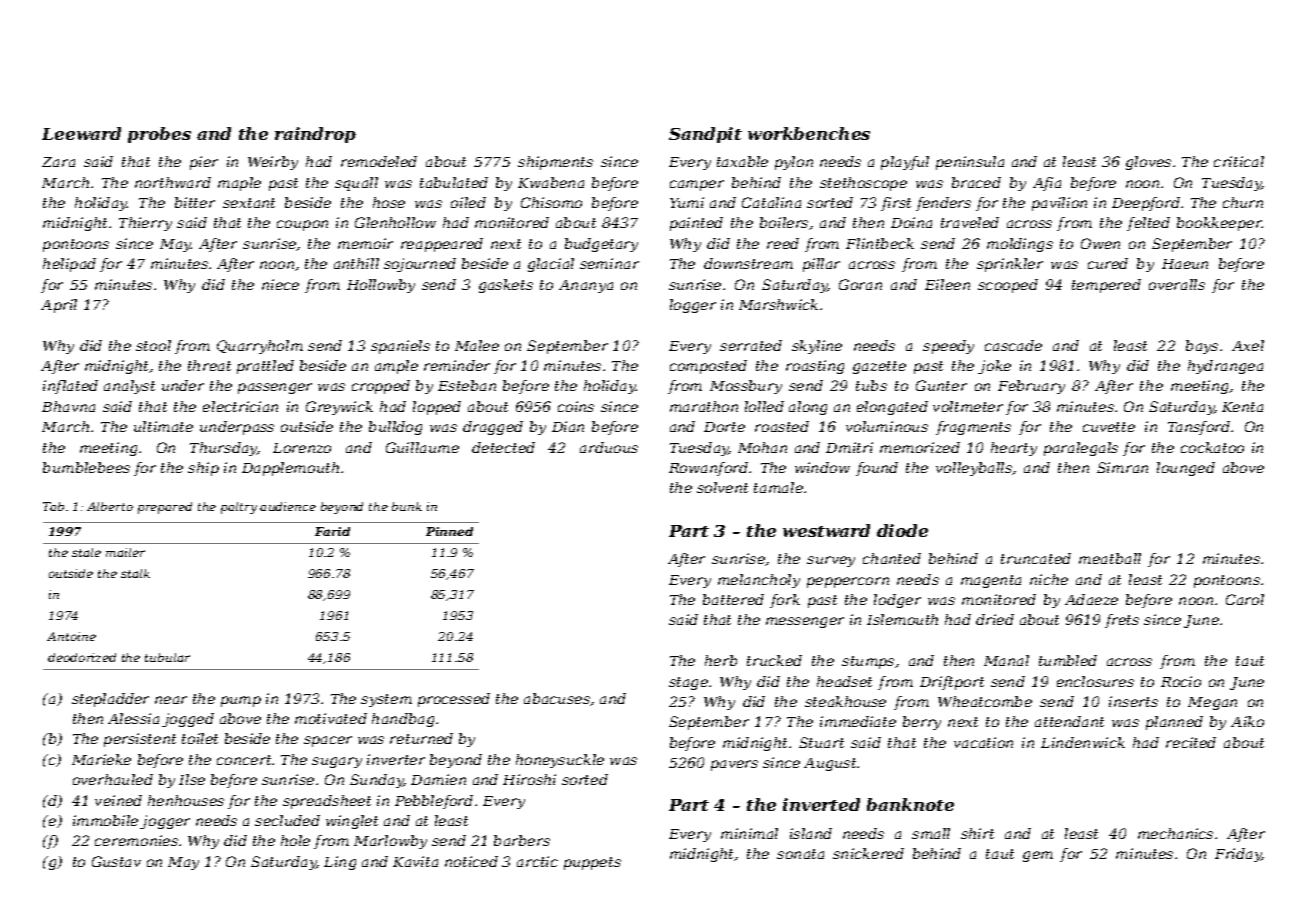 The image size is (1308, 924). I want to click on critical, so click(1239, 161).
